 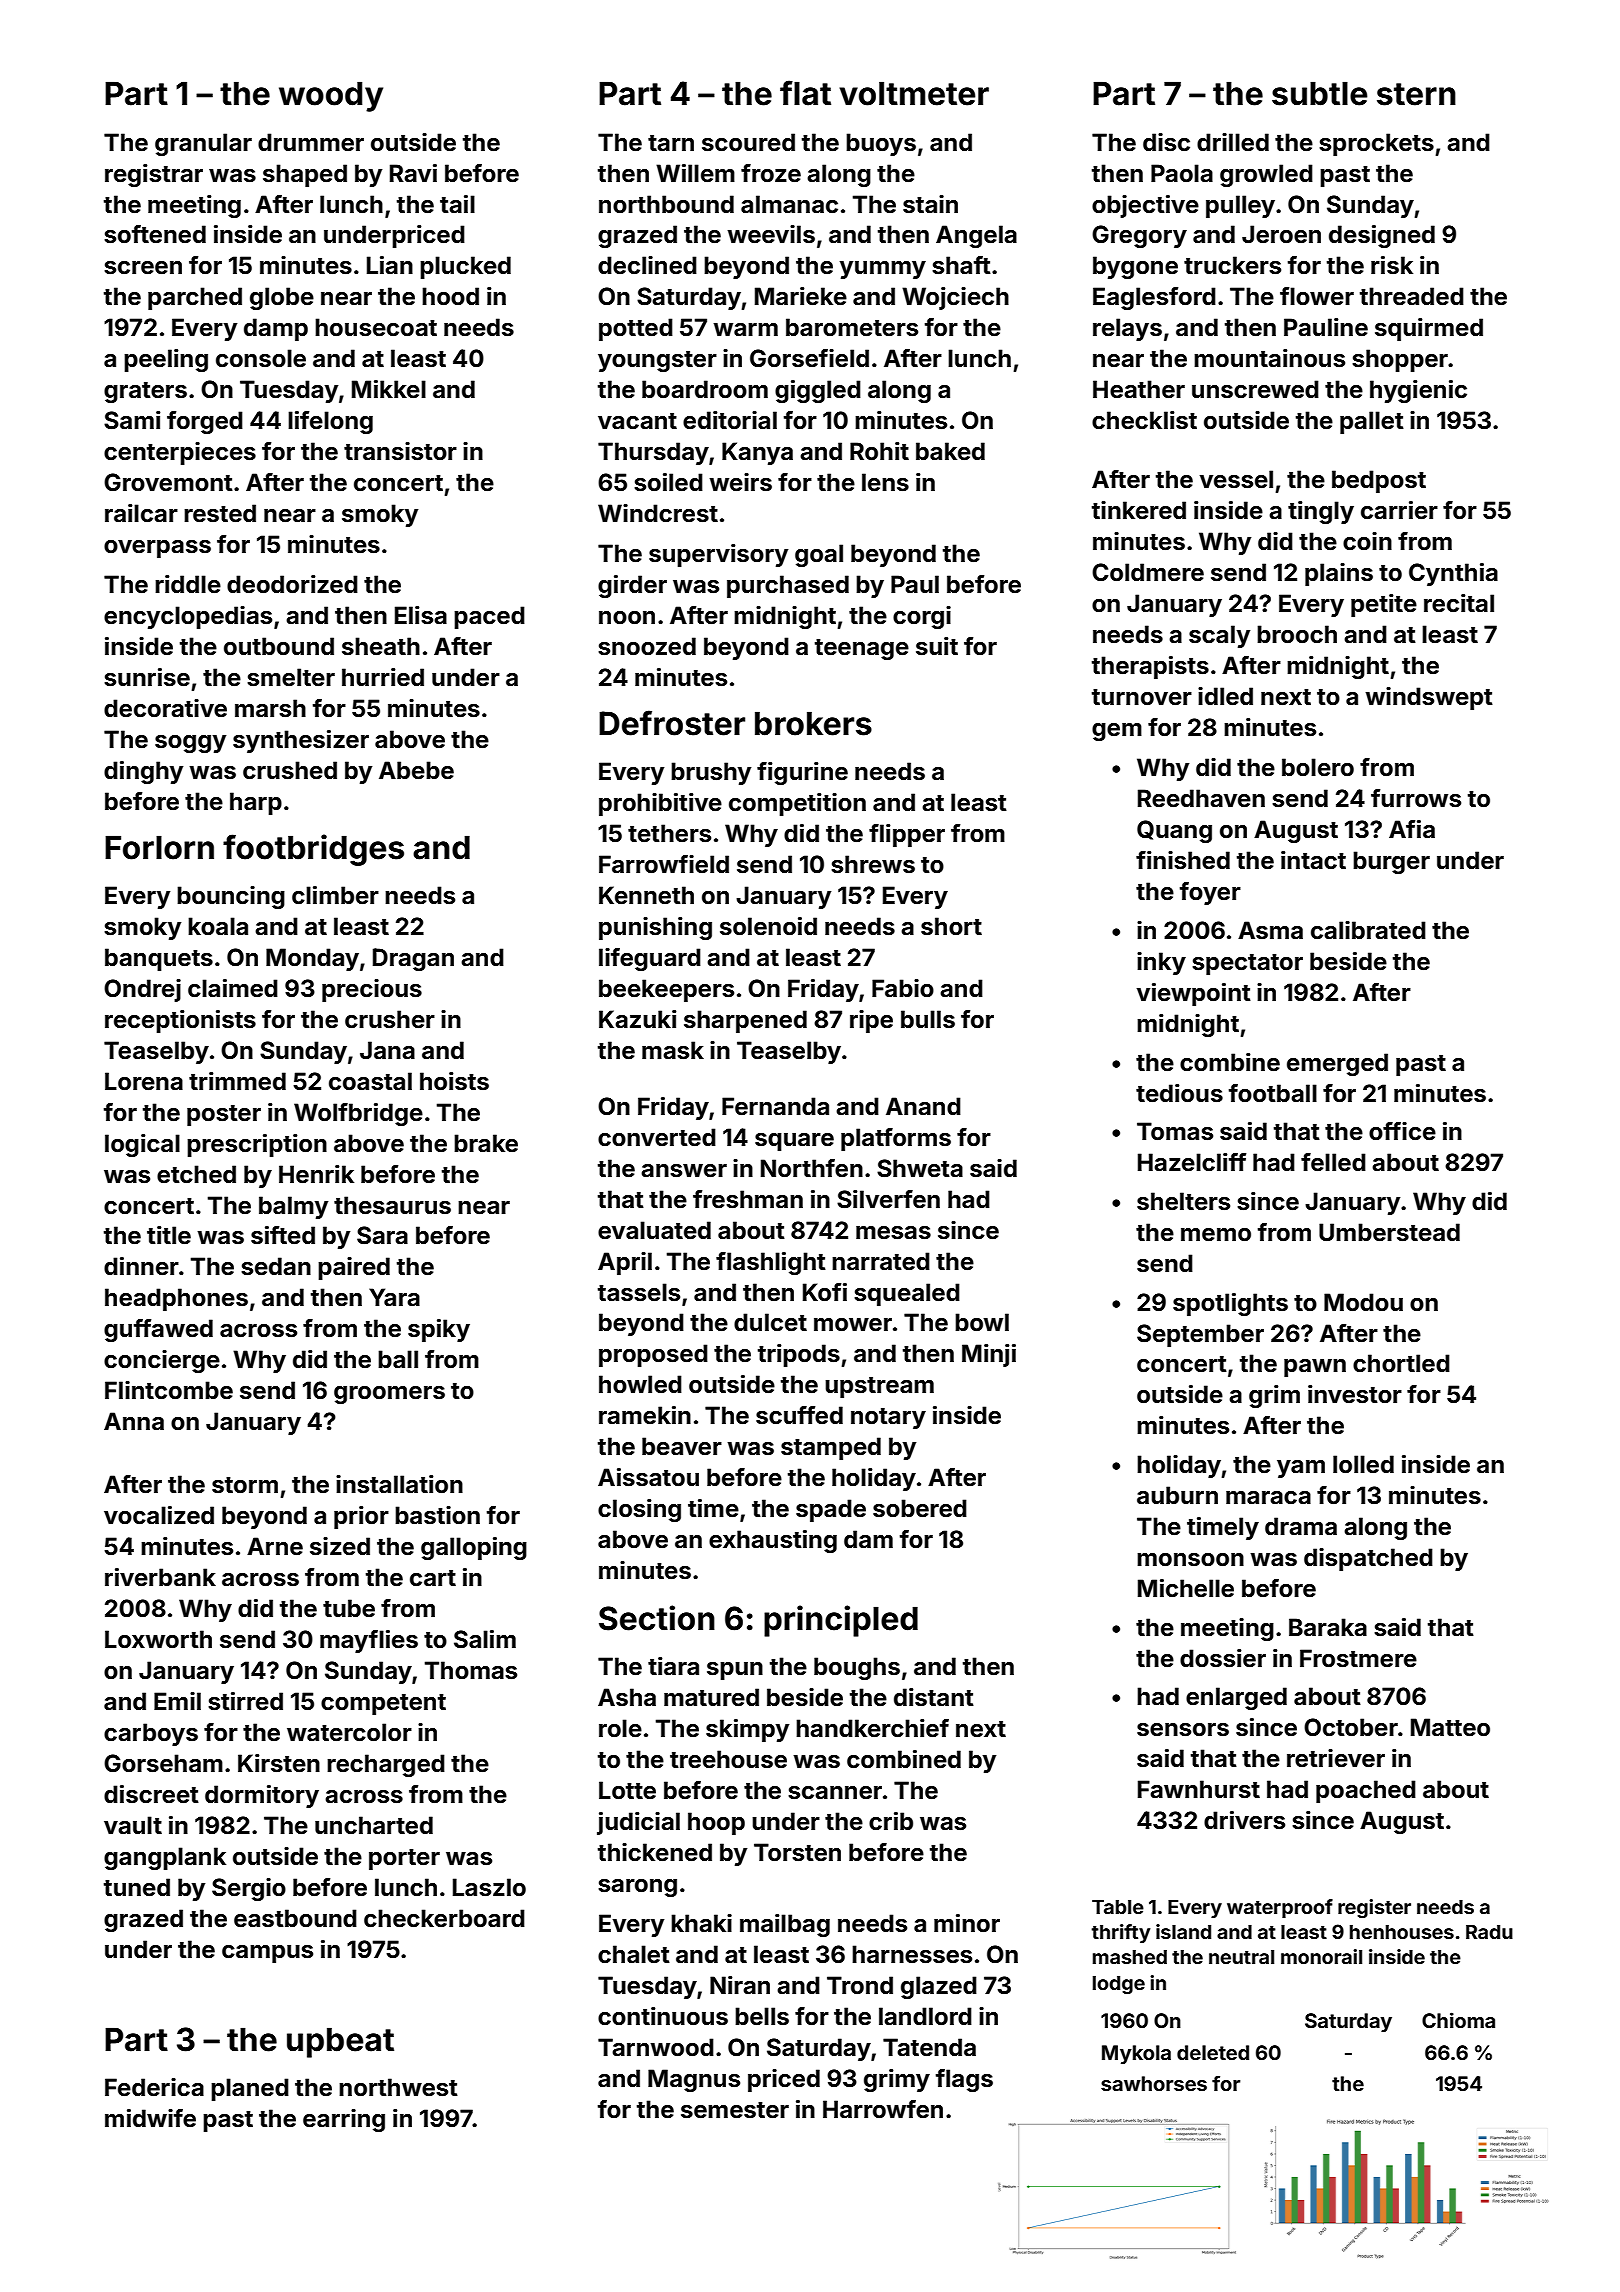 What do you see at coordinates (132, 420) in the document?
I see `Sami` at bounding box center [132, 420].
